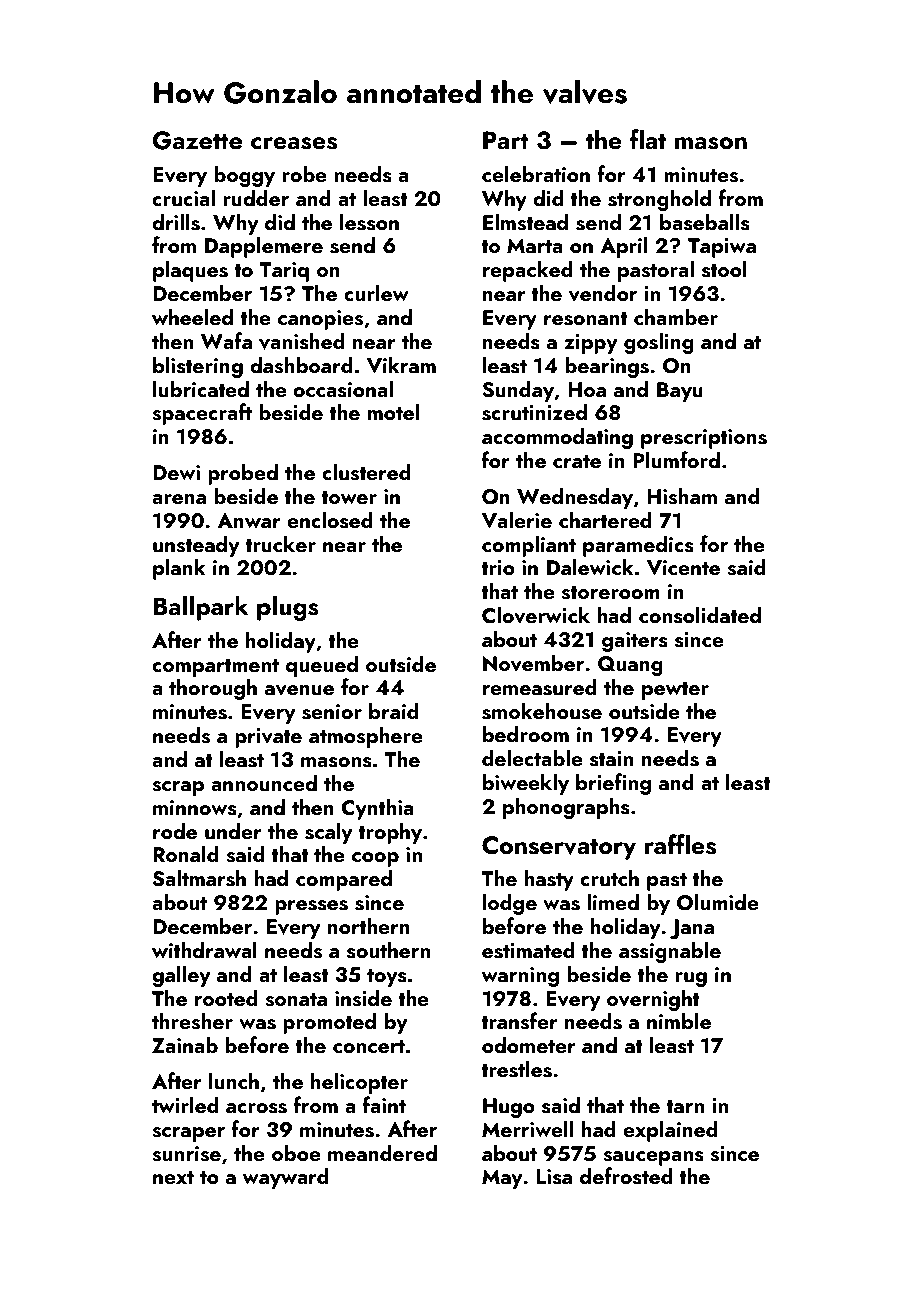  Describe the element at coordinates (294, 143) in the image. I see `creases` at that location.
